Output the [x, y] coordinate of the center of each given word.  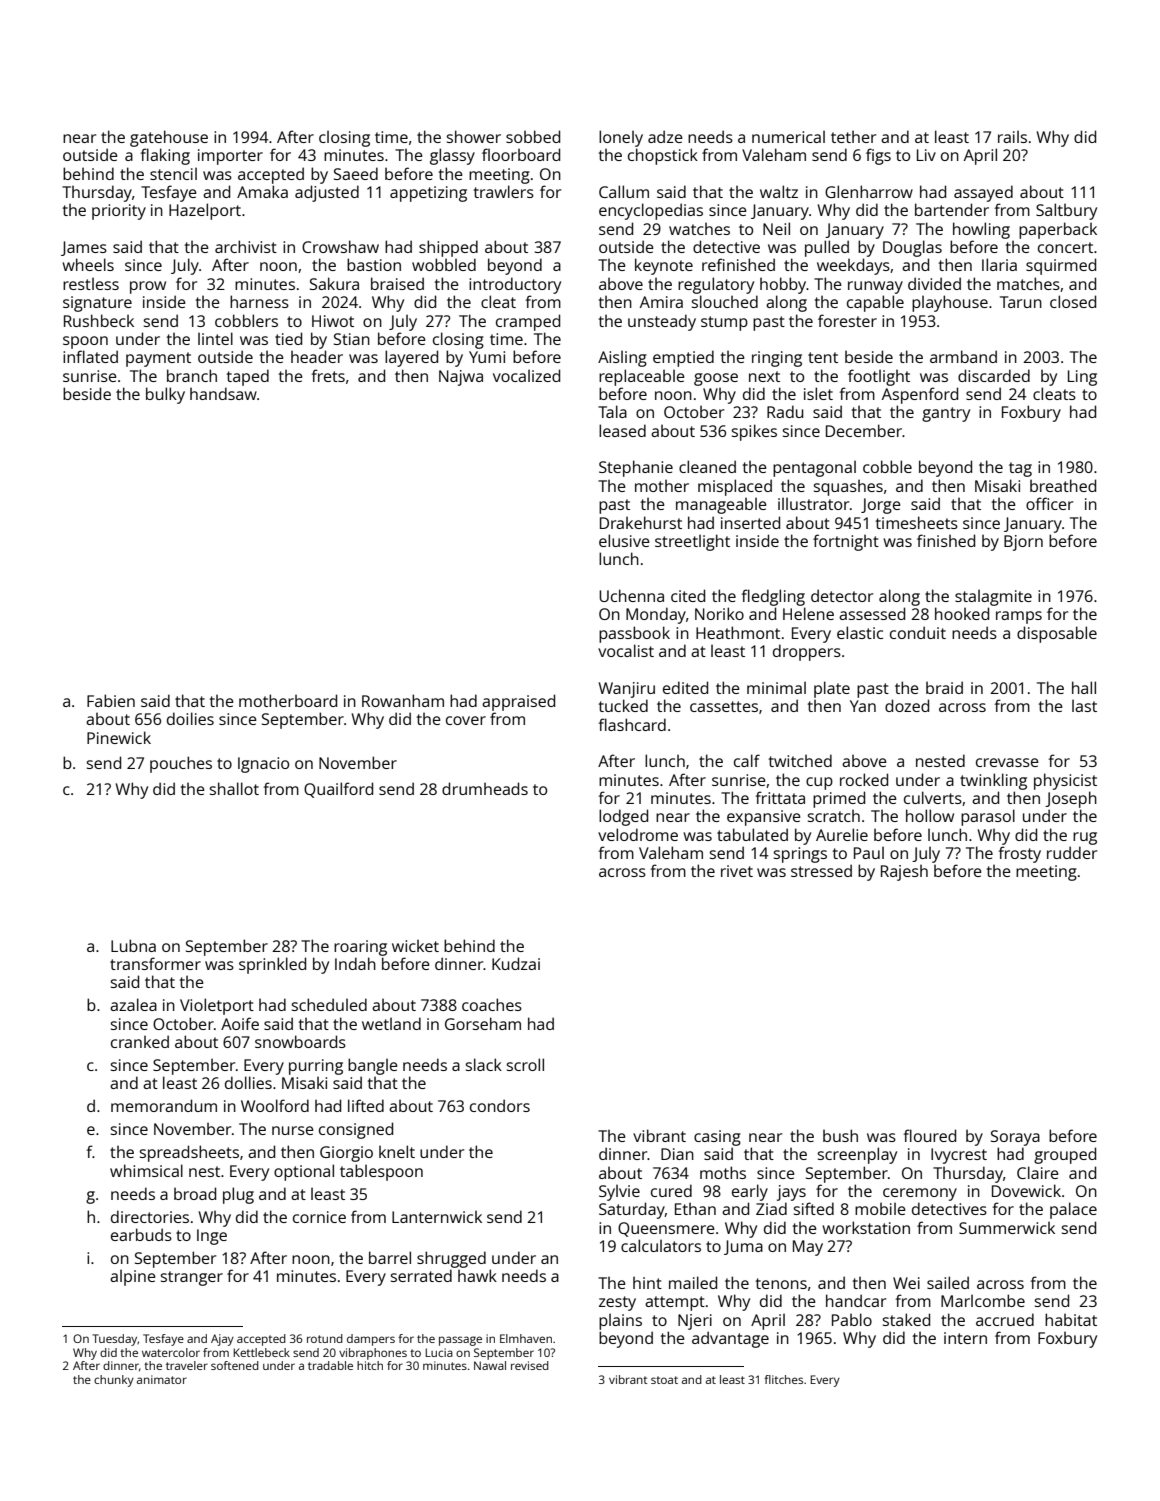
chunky [114, 1381]
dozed [907, 705]
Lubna [133, 945]
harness [259, 301]
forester [847, 320]
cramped [528, 322]
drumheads [485, 788]
